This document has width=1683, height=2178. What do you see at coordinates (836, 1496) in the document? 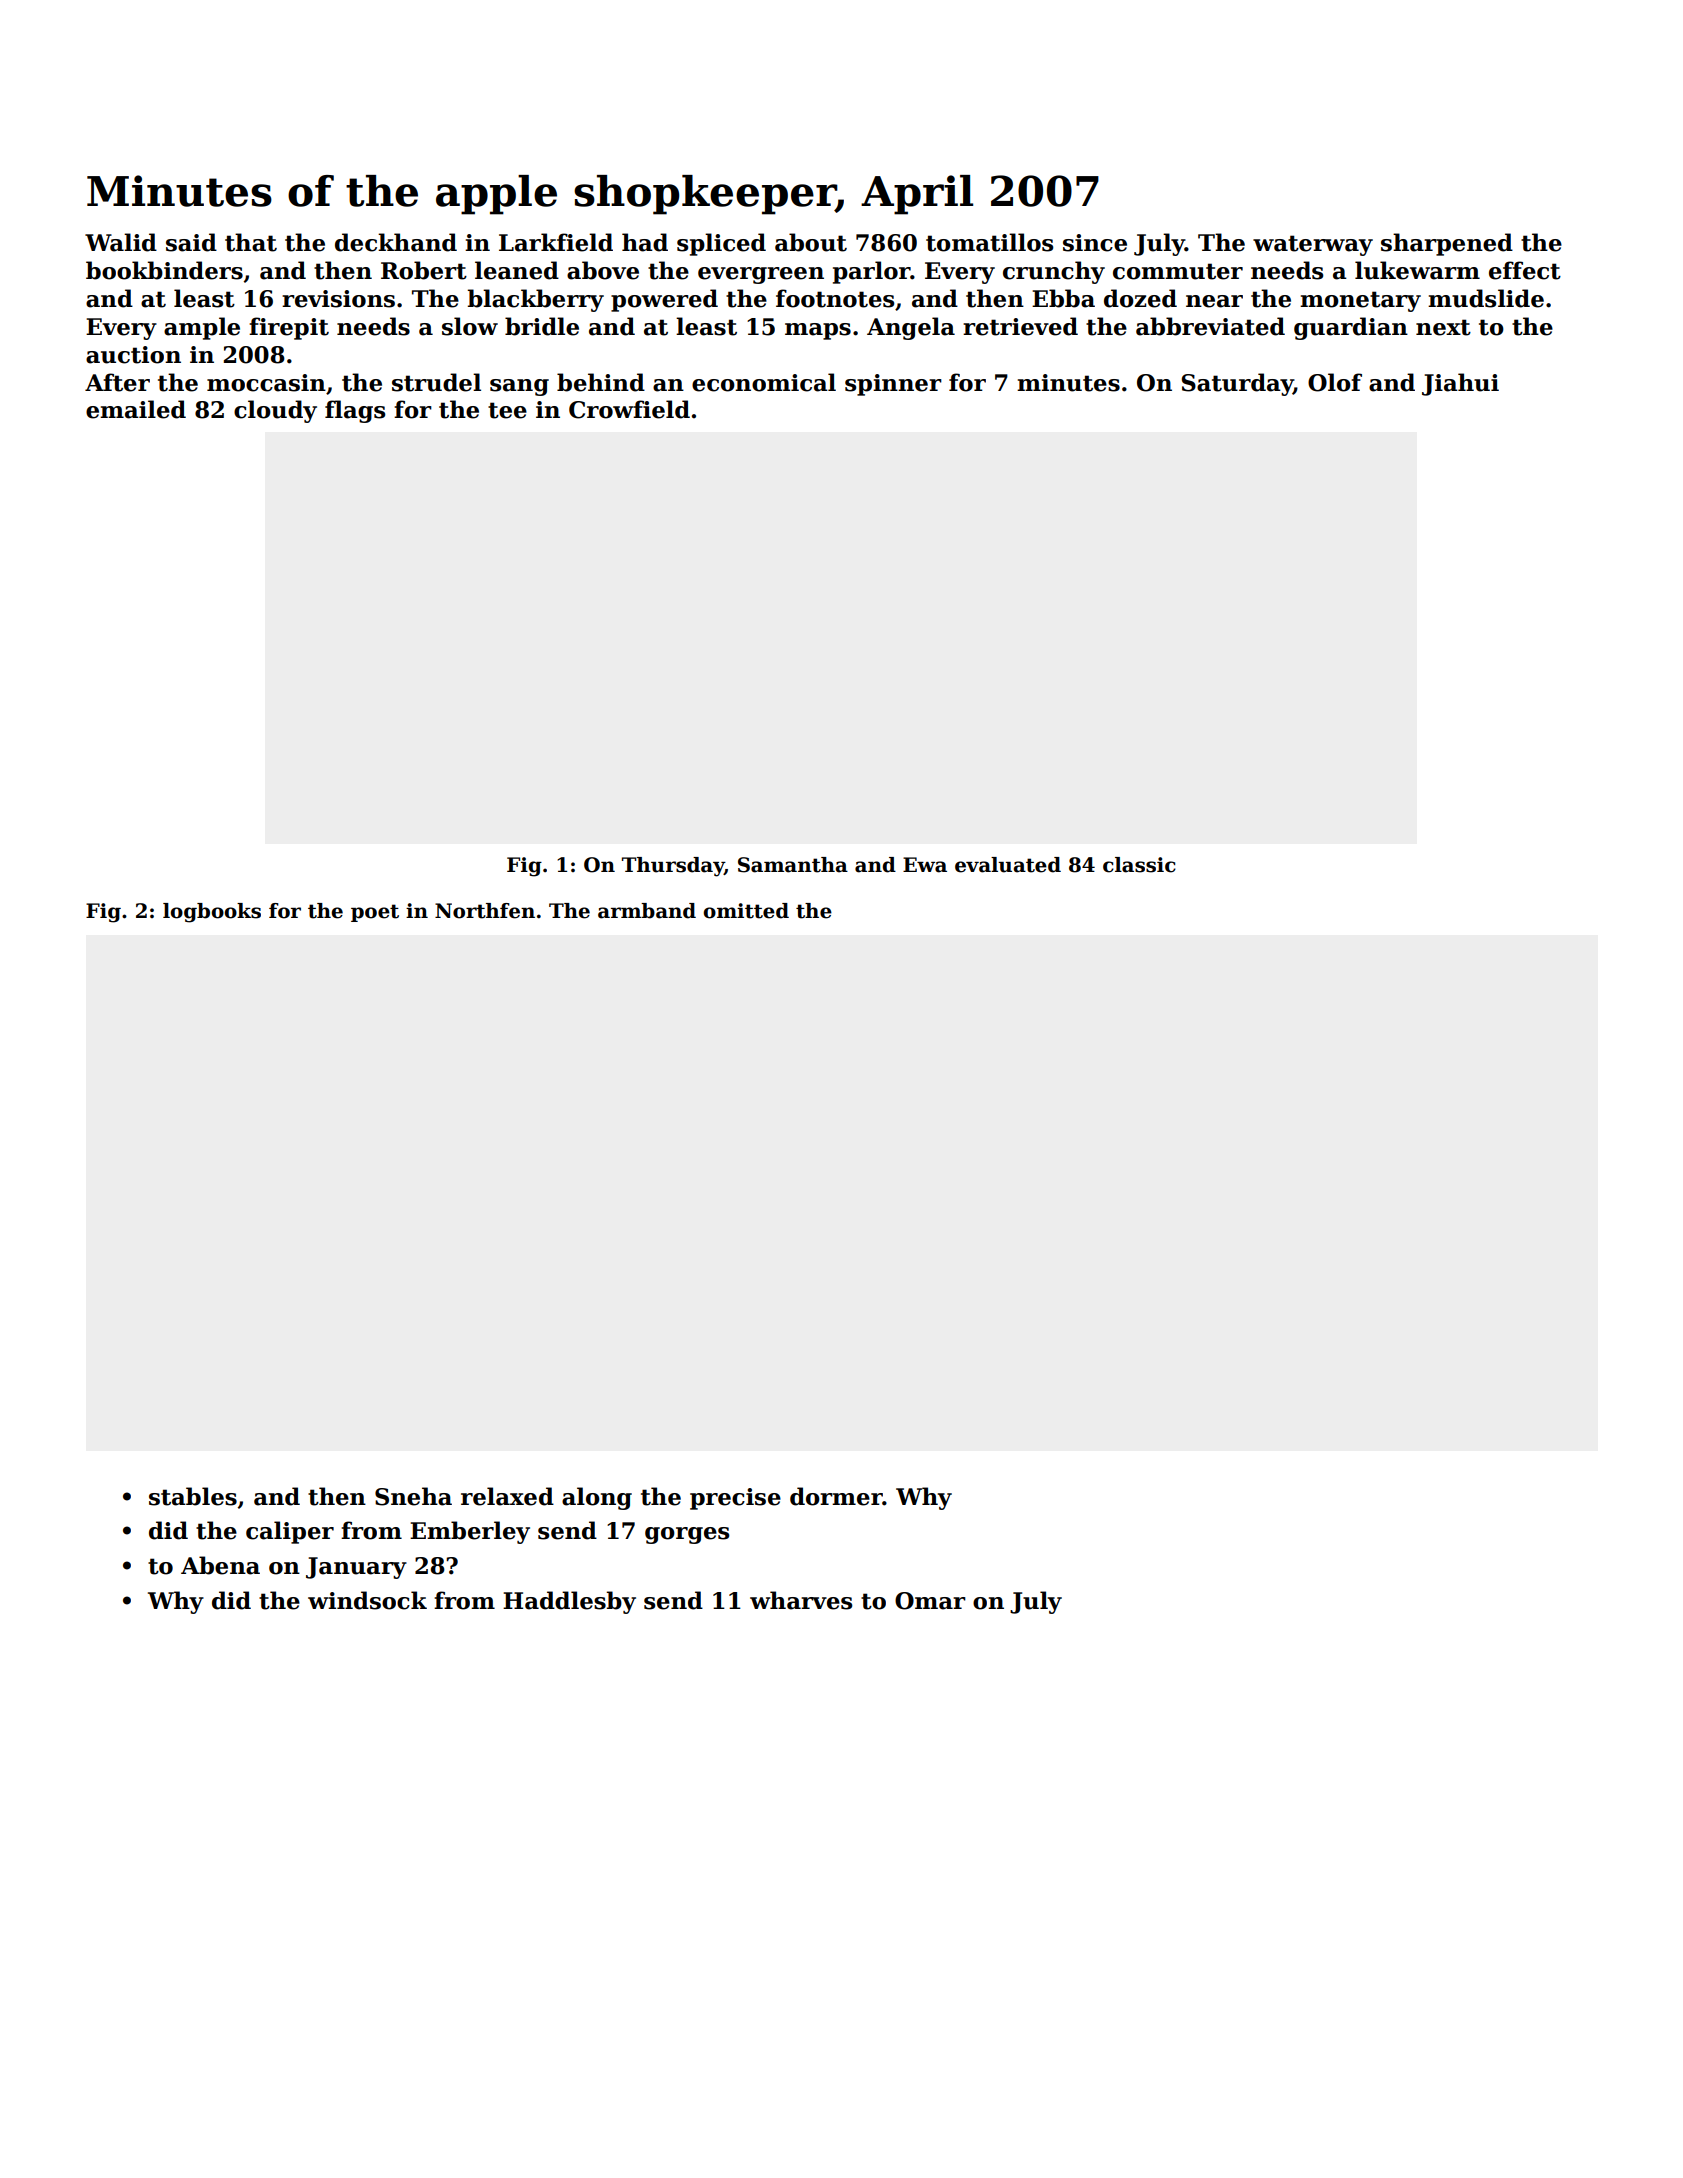
I see `dormer` at bounding box center [836, 1496].
